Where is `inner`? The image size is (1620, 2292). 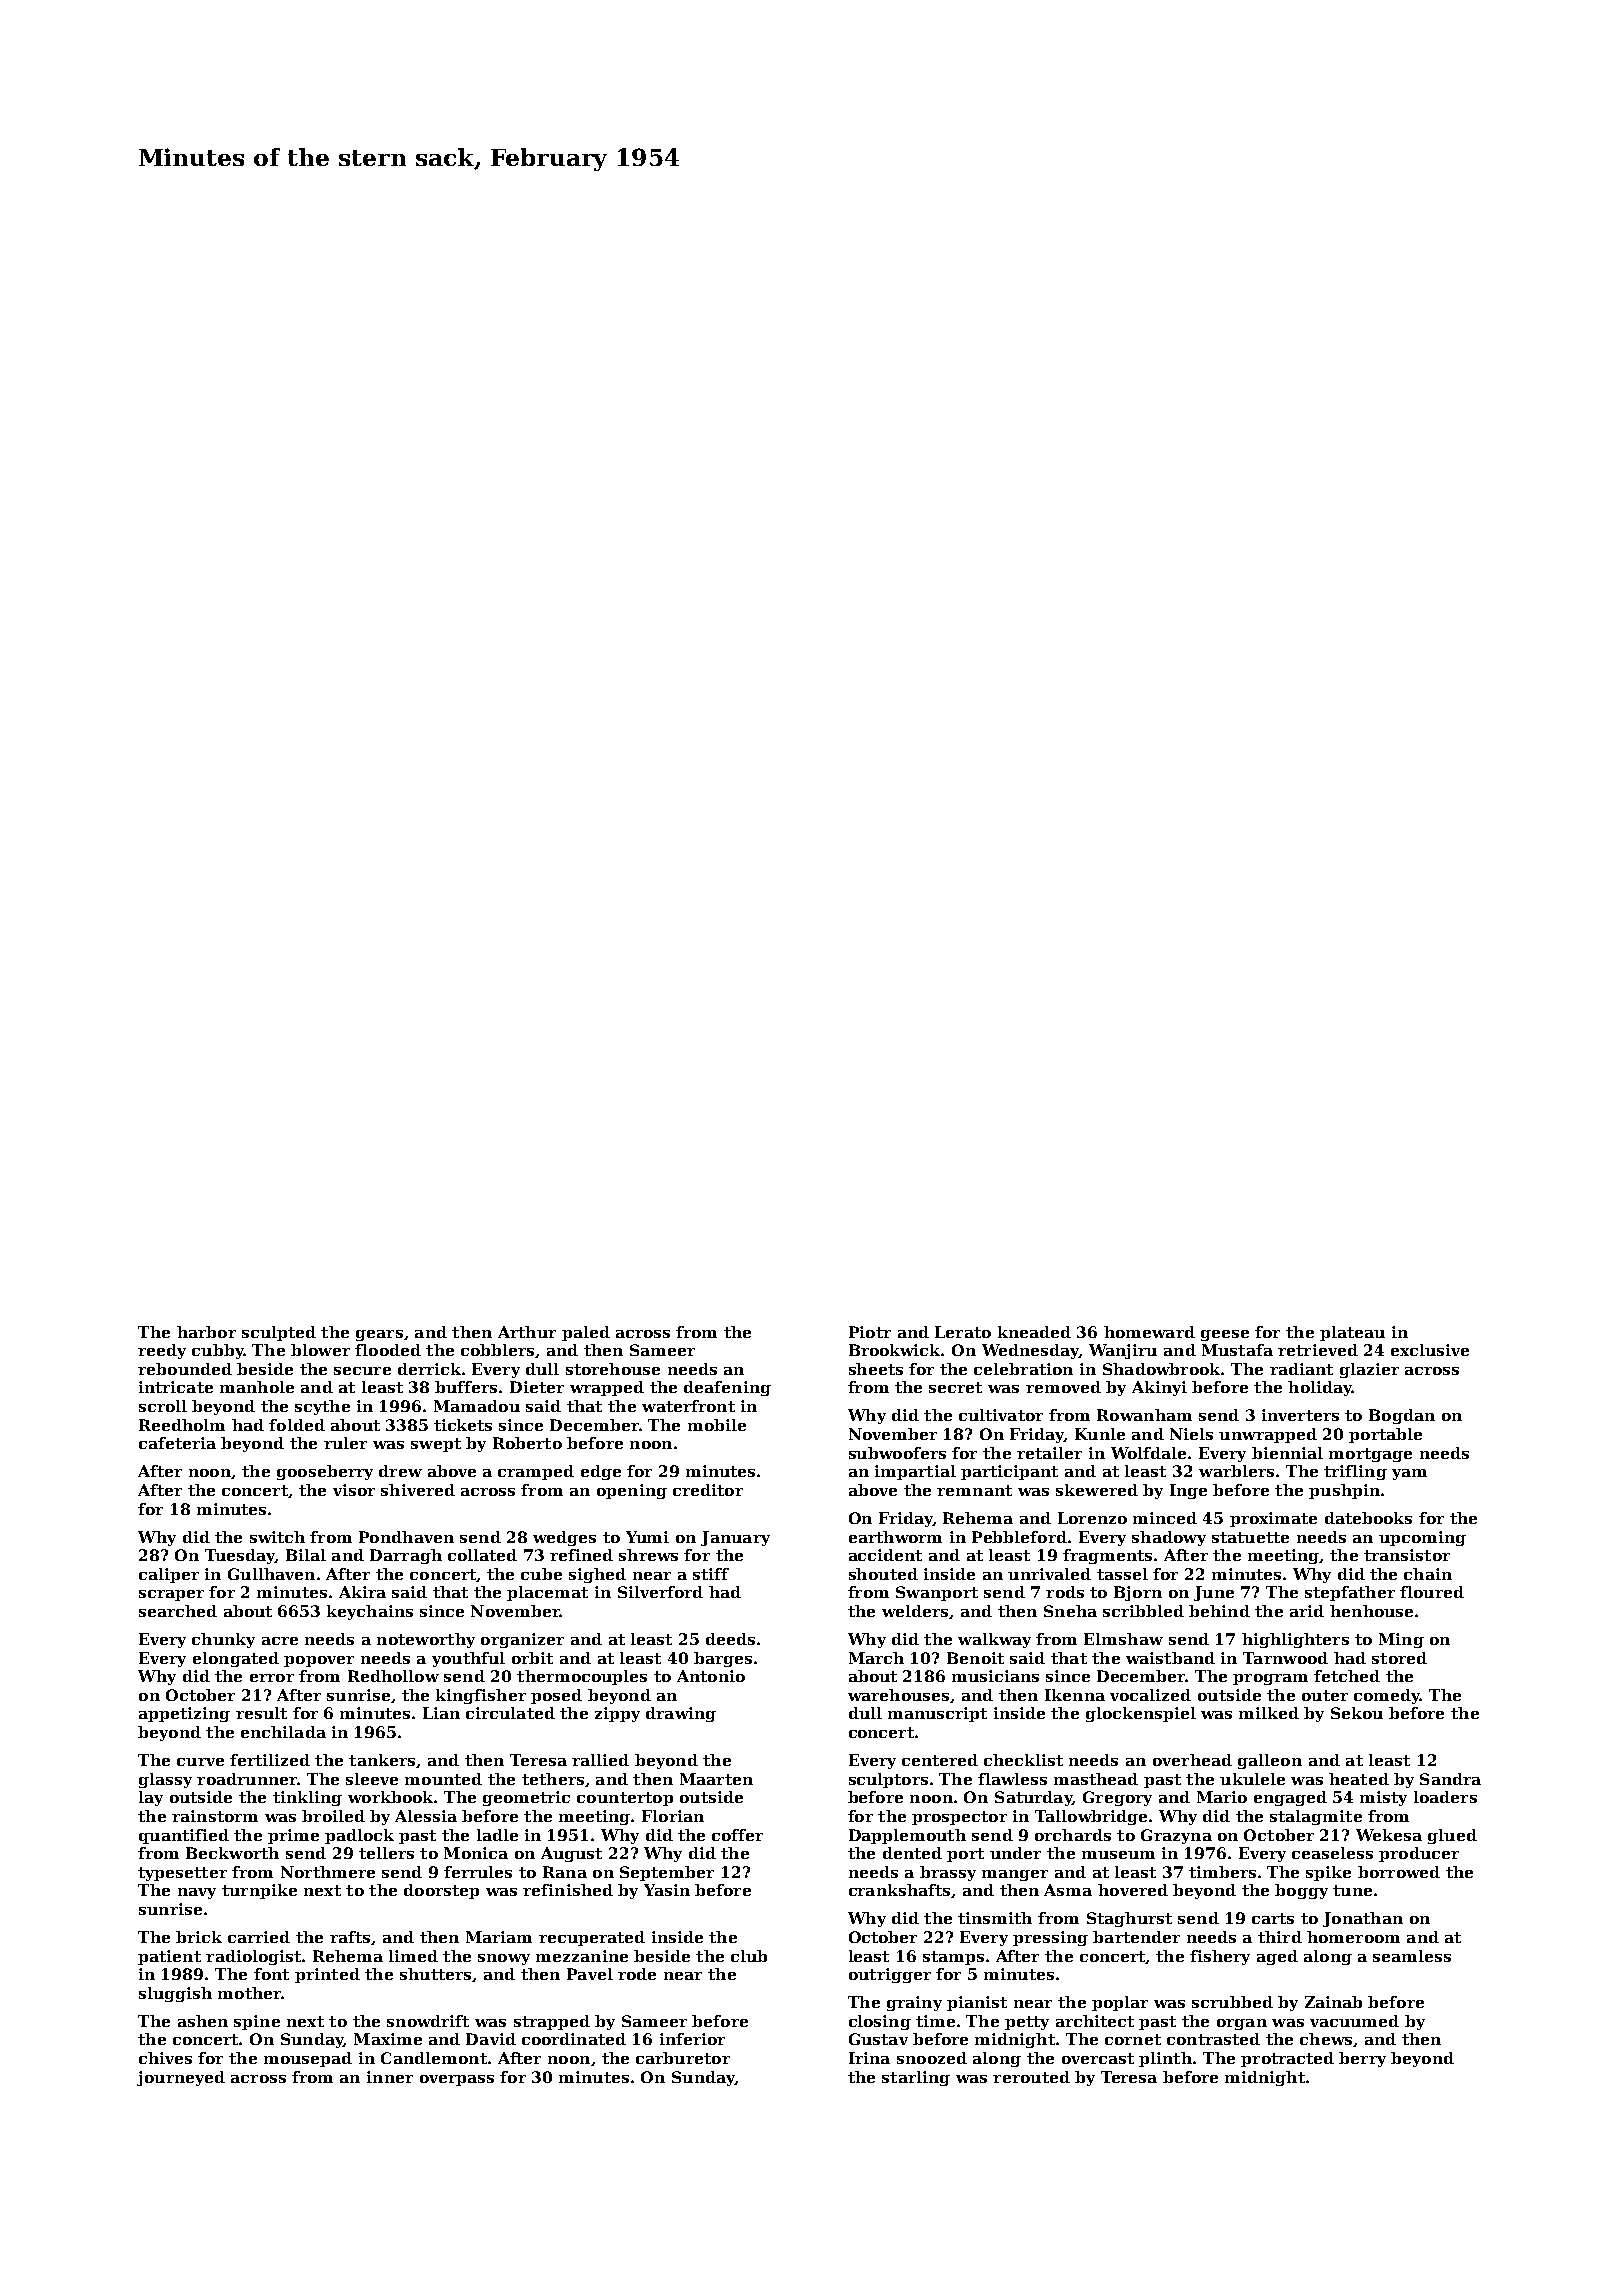
inner is located at coordinates (390, 2077).
